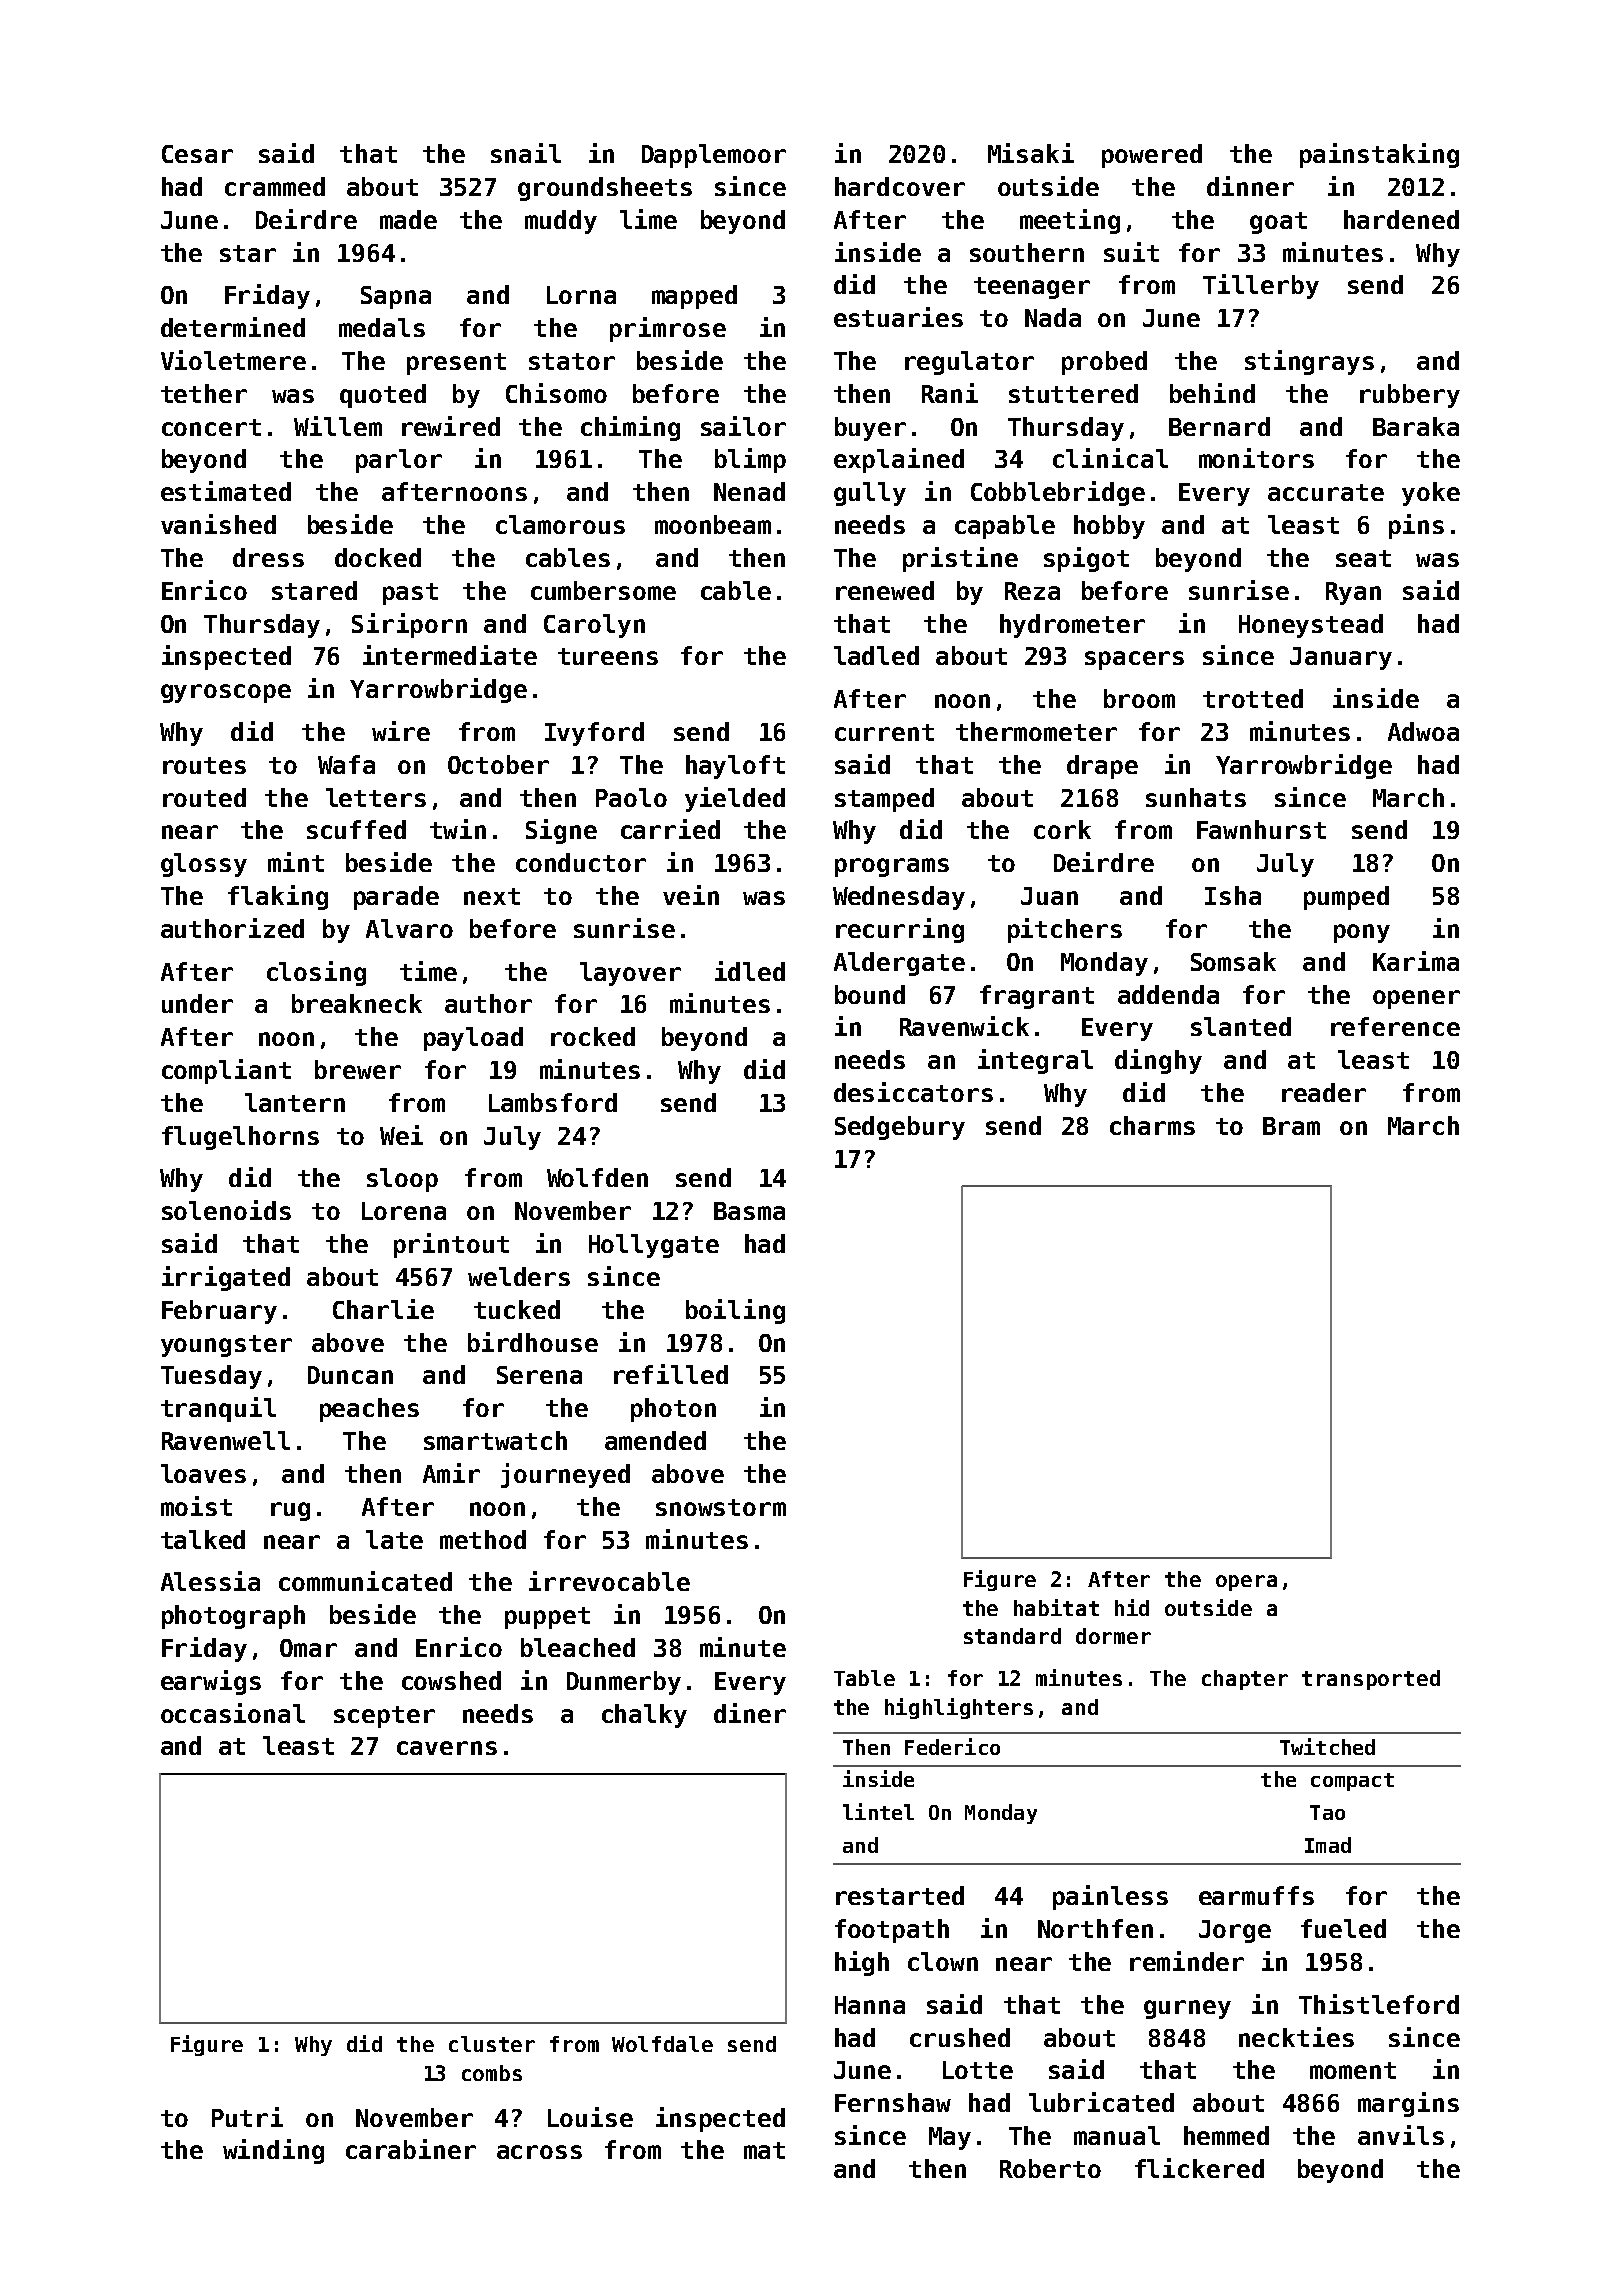  What do you see at coordinates (495, 1440) in the screenshot?
I see `smartwatch` at bounding box center [495, 1440].
